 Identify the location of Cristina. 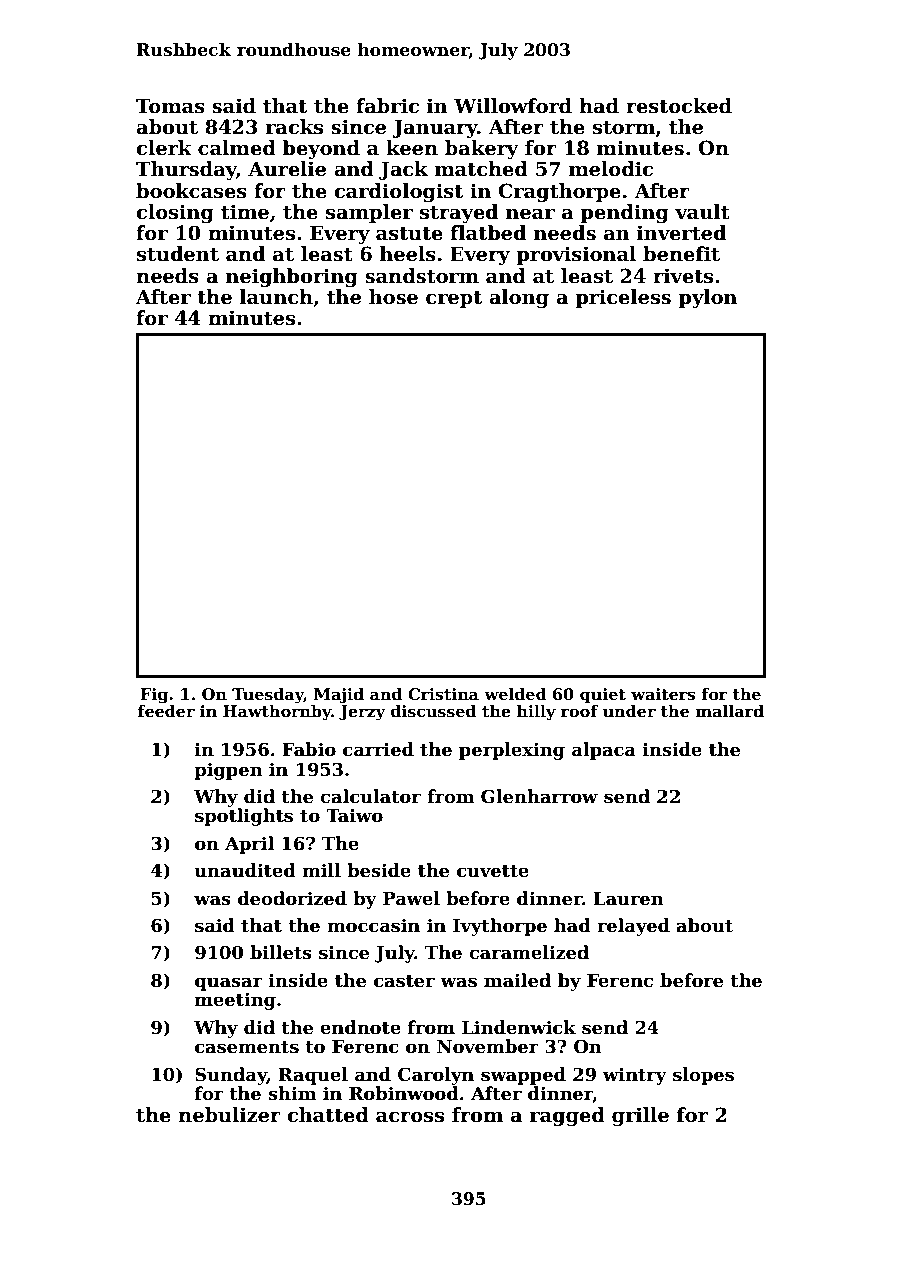
(443, 694).
